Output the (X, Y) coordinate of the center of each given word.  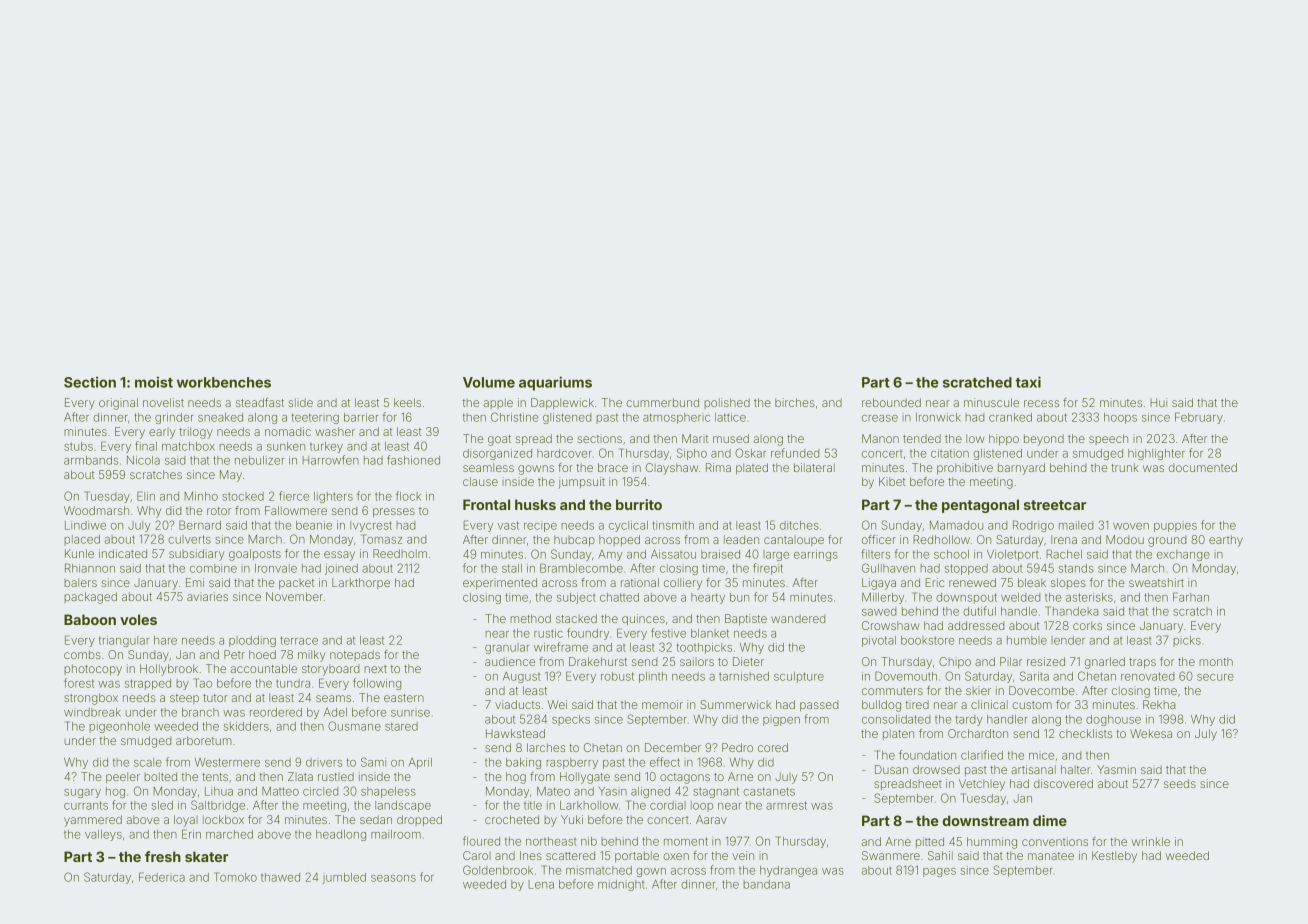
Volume (489, 382)
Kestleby (1114, 857)
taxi (1028, 382)
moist (154, 382)
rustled (336, 776)
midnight (621, 885)
